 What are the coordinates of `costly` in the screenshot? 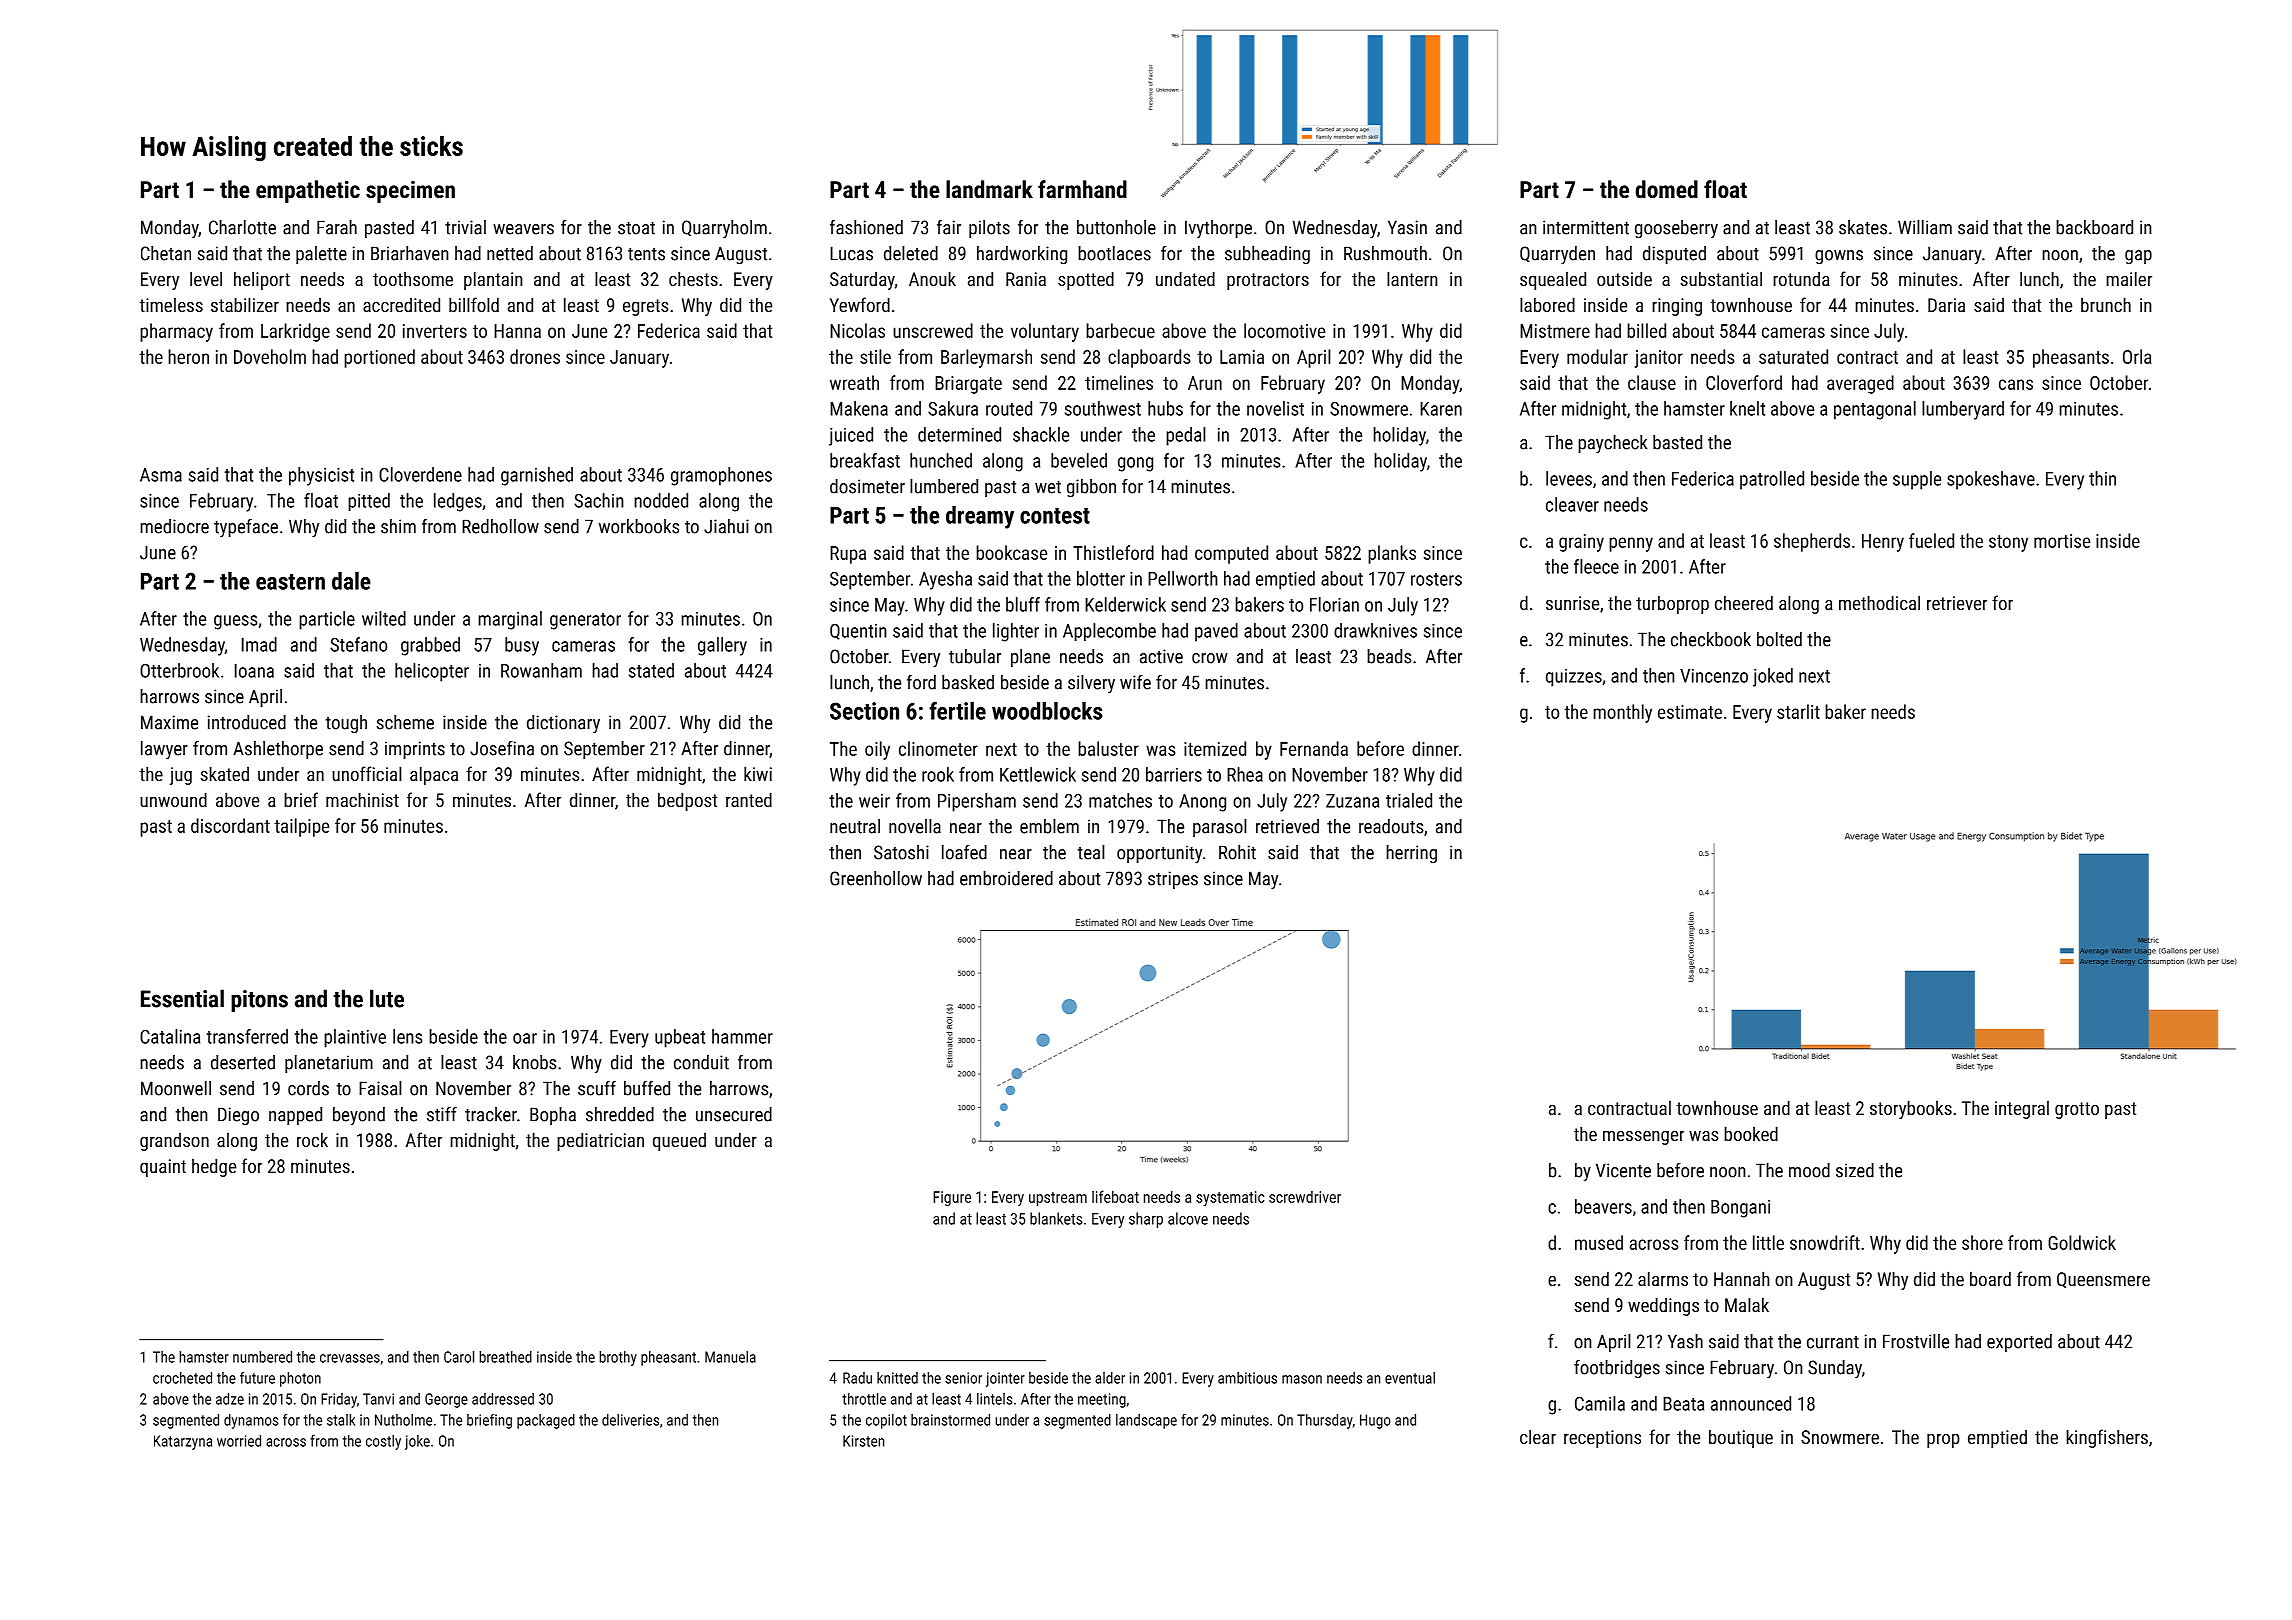 It's located at (383, 1442).
